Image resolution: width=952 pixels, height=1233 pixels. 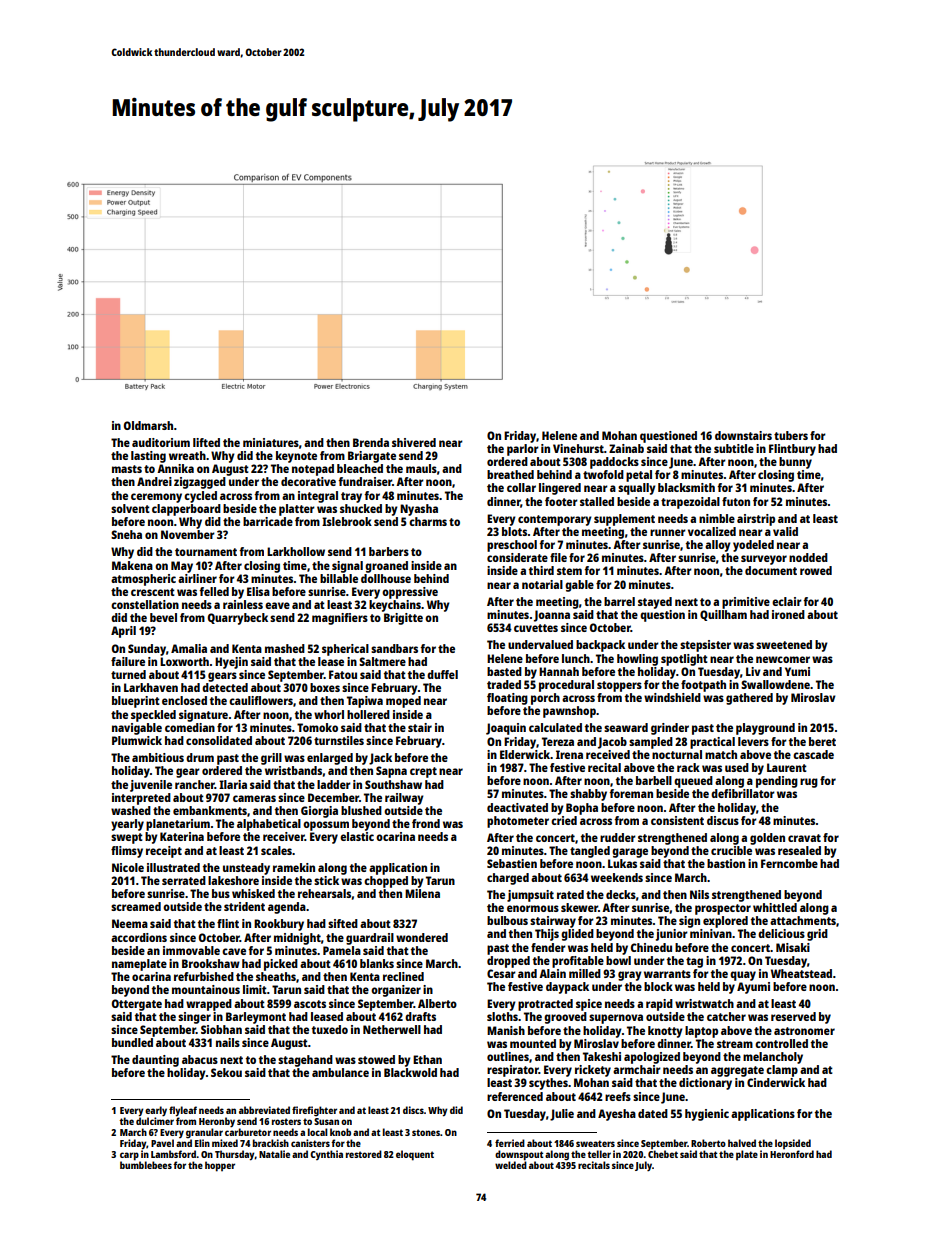 I want to click on groaned, so click(x=386, y=567).
